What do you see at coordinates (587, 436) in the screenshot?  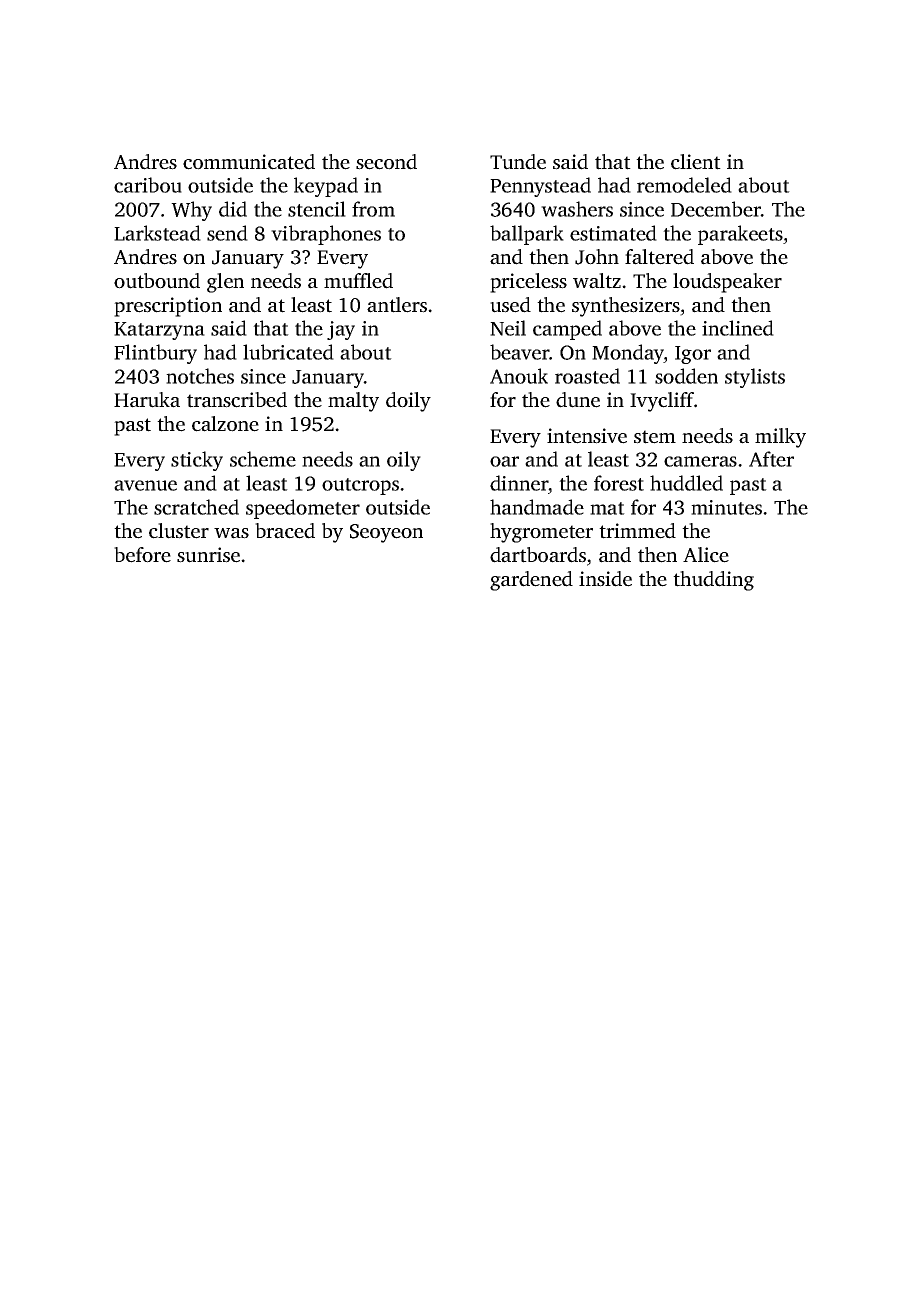 I see `intensive` at bounding box center [587, 436].
